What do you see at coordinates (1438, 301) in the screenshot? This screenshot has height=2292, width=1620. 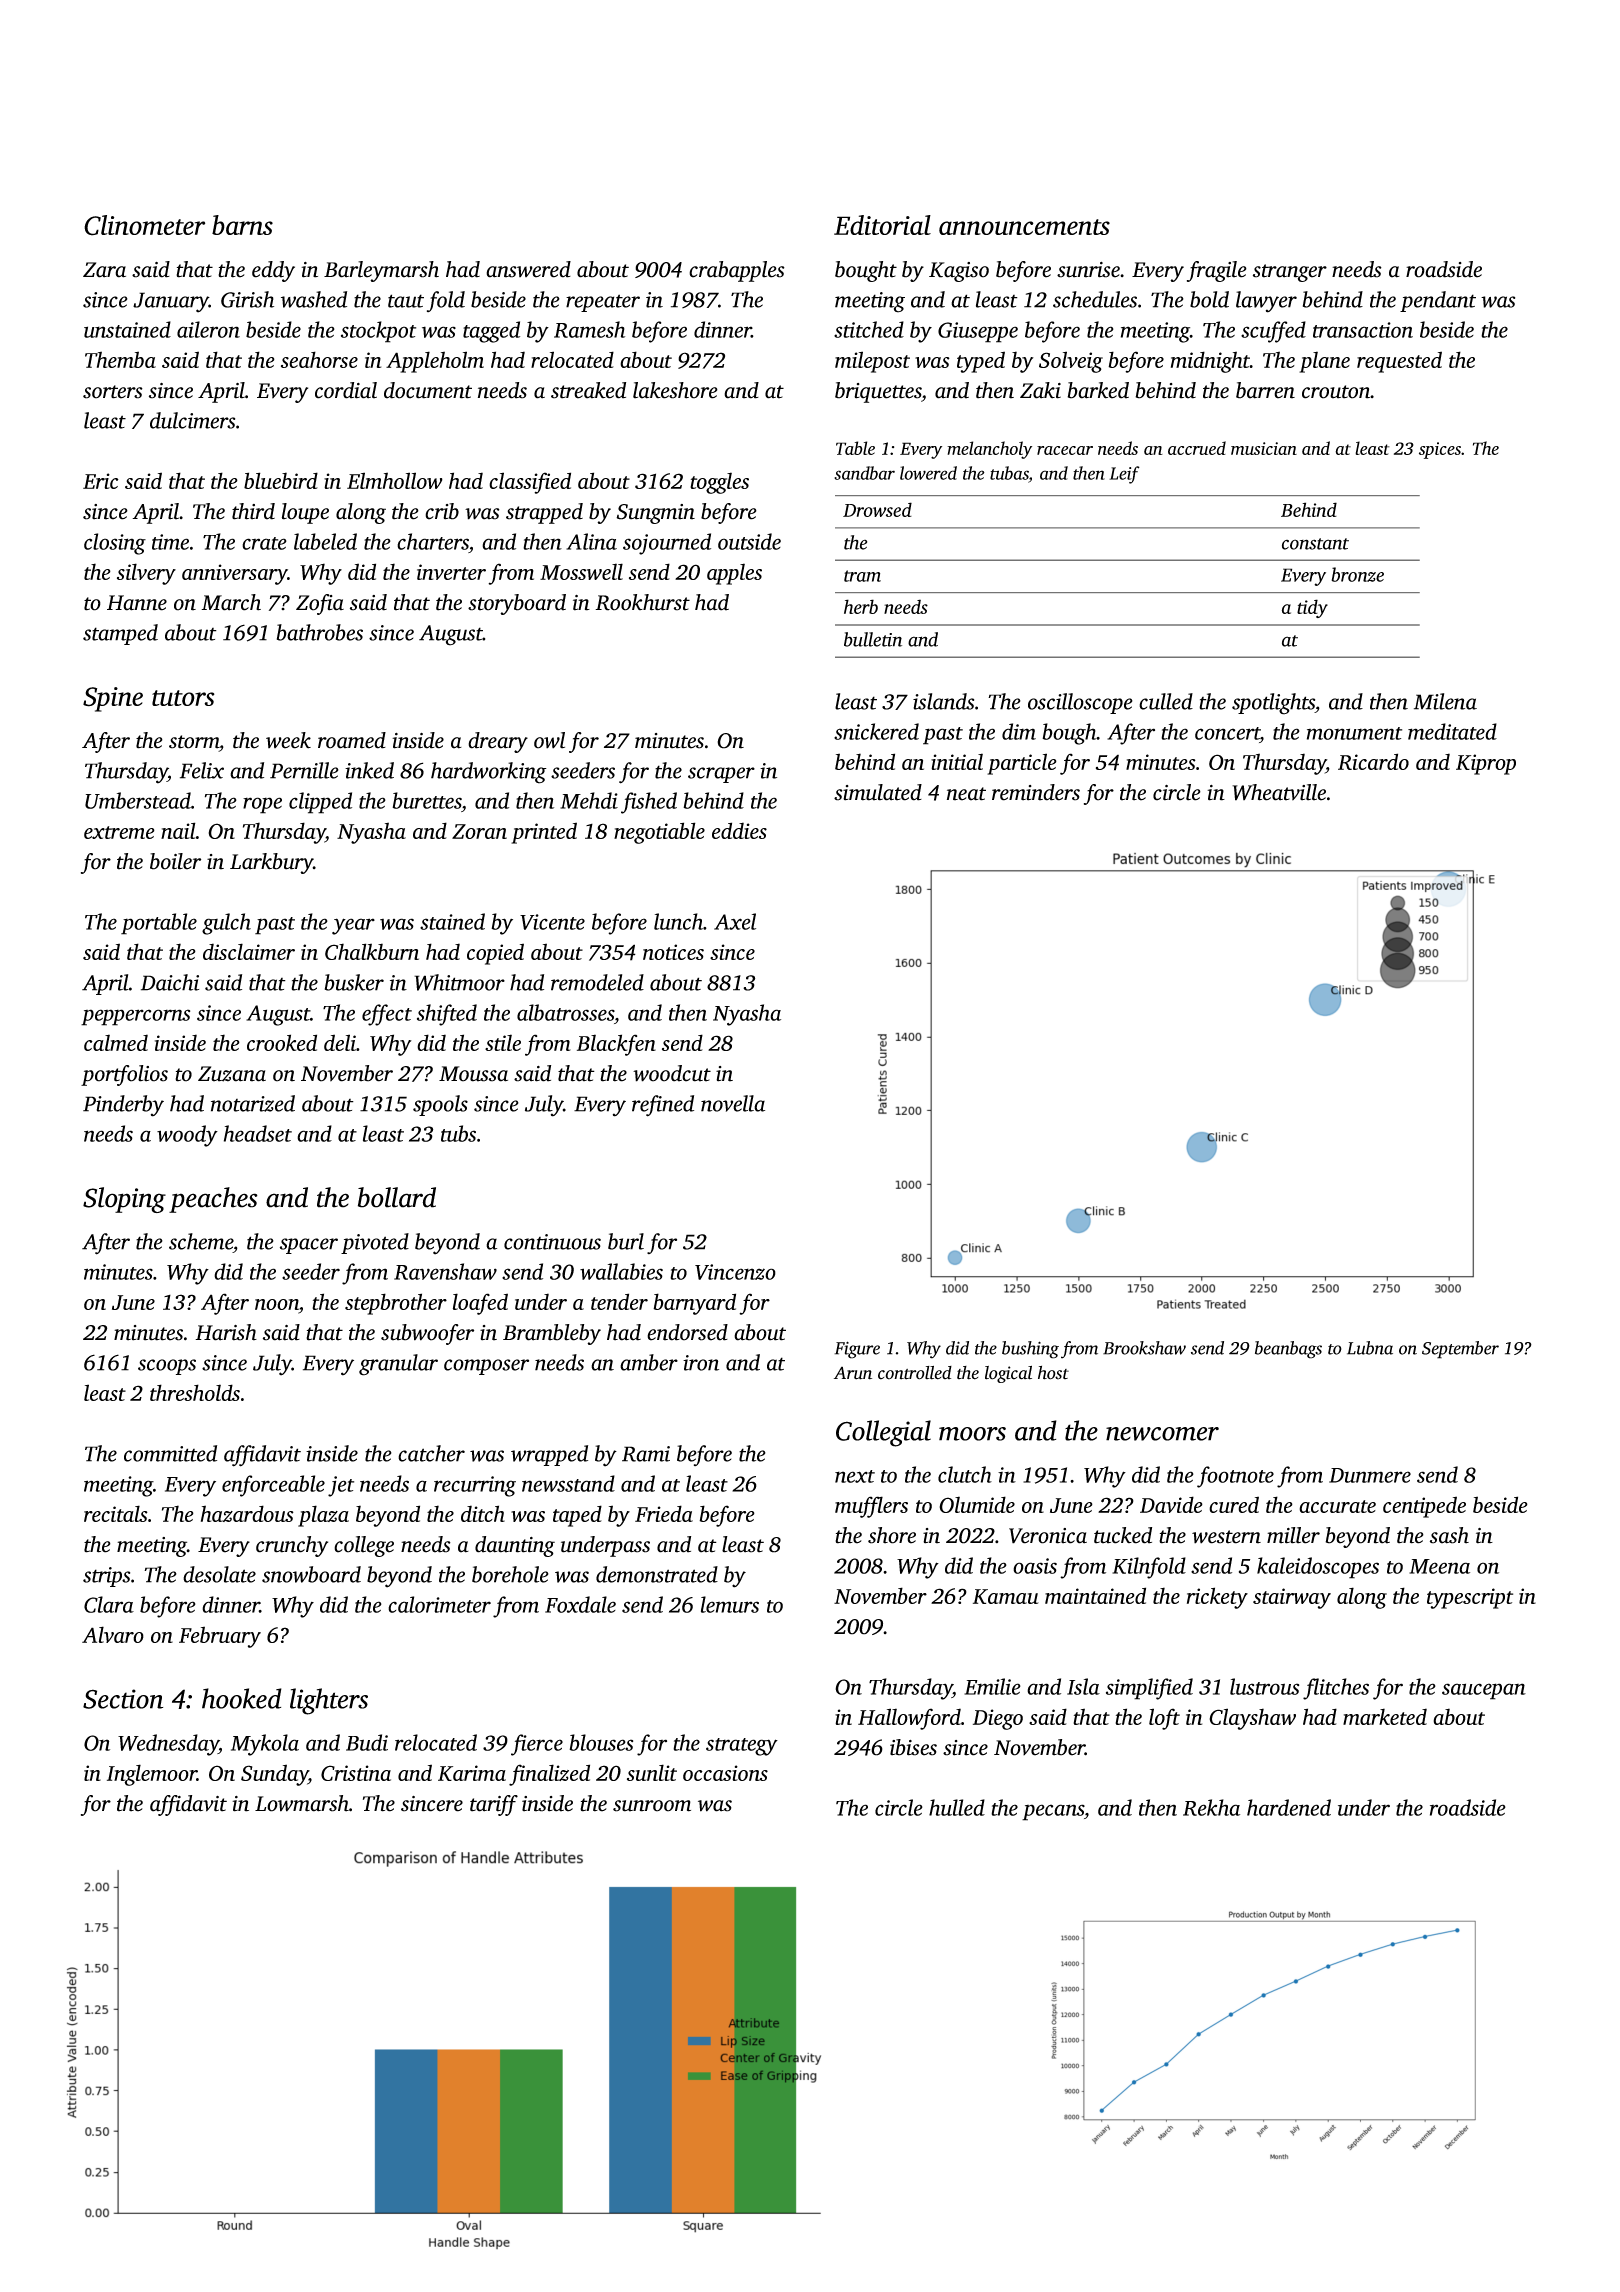 I see `pendant` at bounding box center [1438, 301].
